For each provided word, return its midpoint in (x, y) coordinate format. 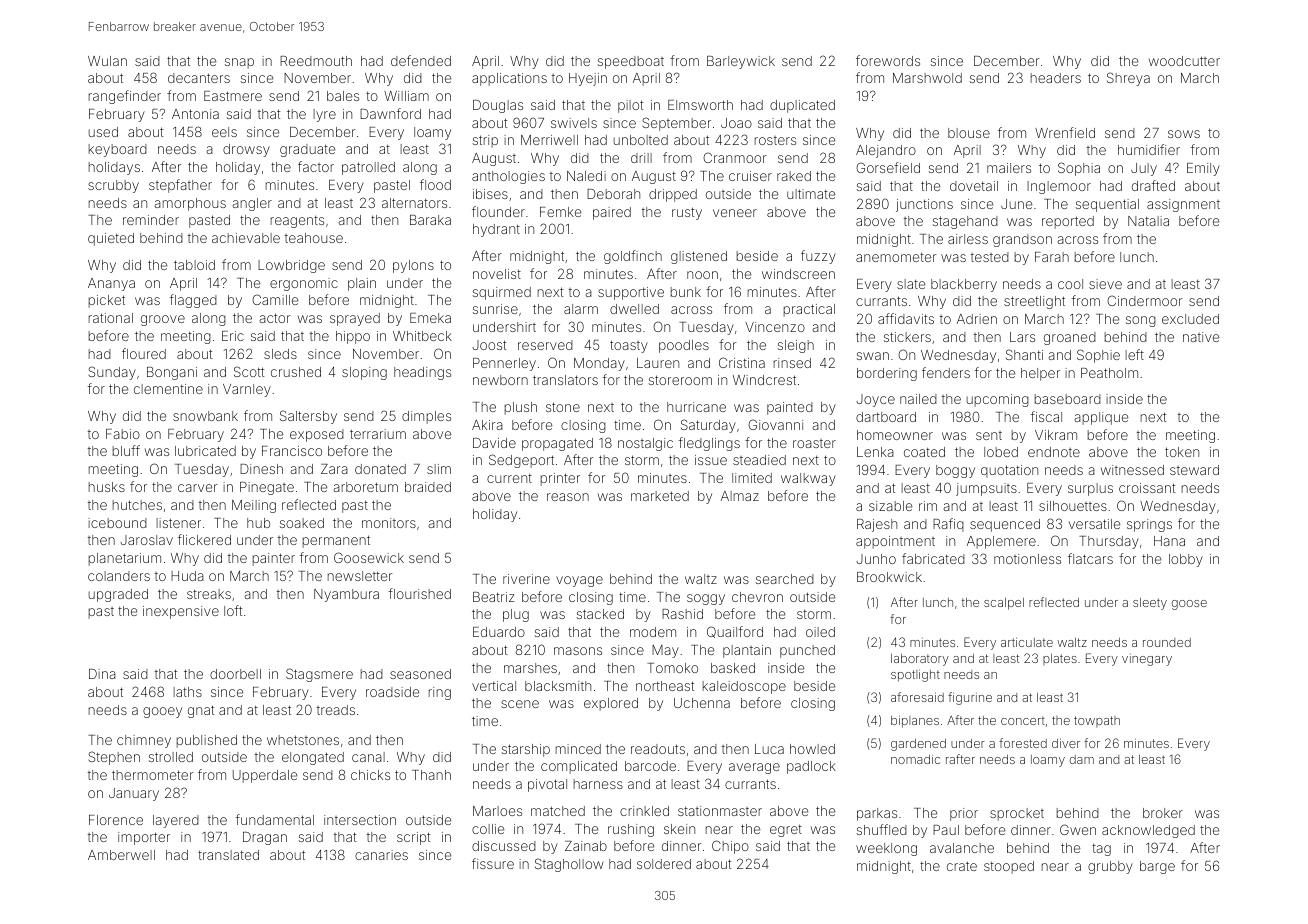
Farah (1052, 257)
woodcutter (1184, 61)
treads (336, 710)
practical (809, 310)
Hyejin (588, 79)
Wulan (107, 61)
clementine (168, 389)
